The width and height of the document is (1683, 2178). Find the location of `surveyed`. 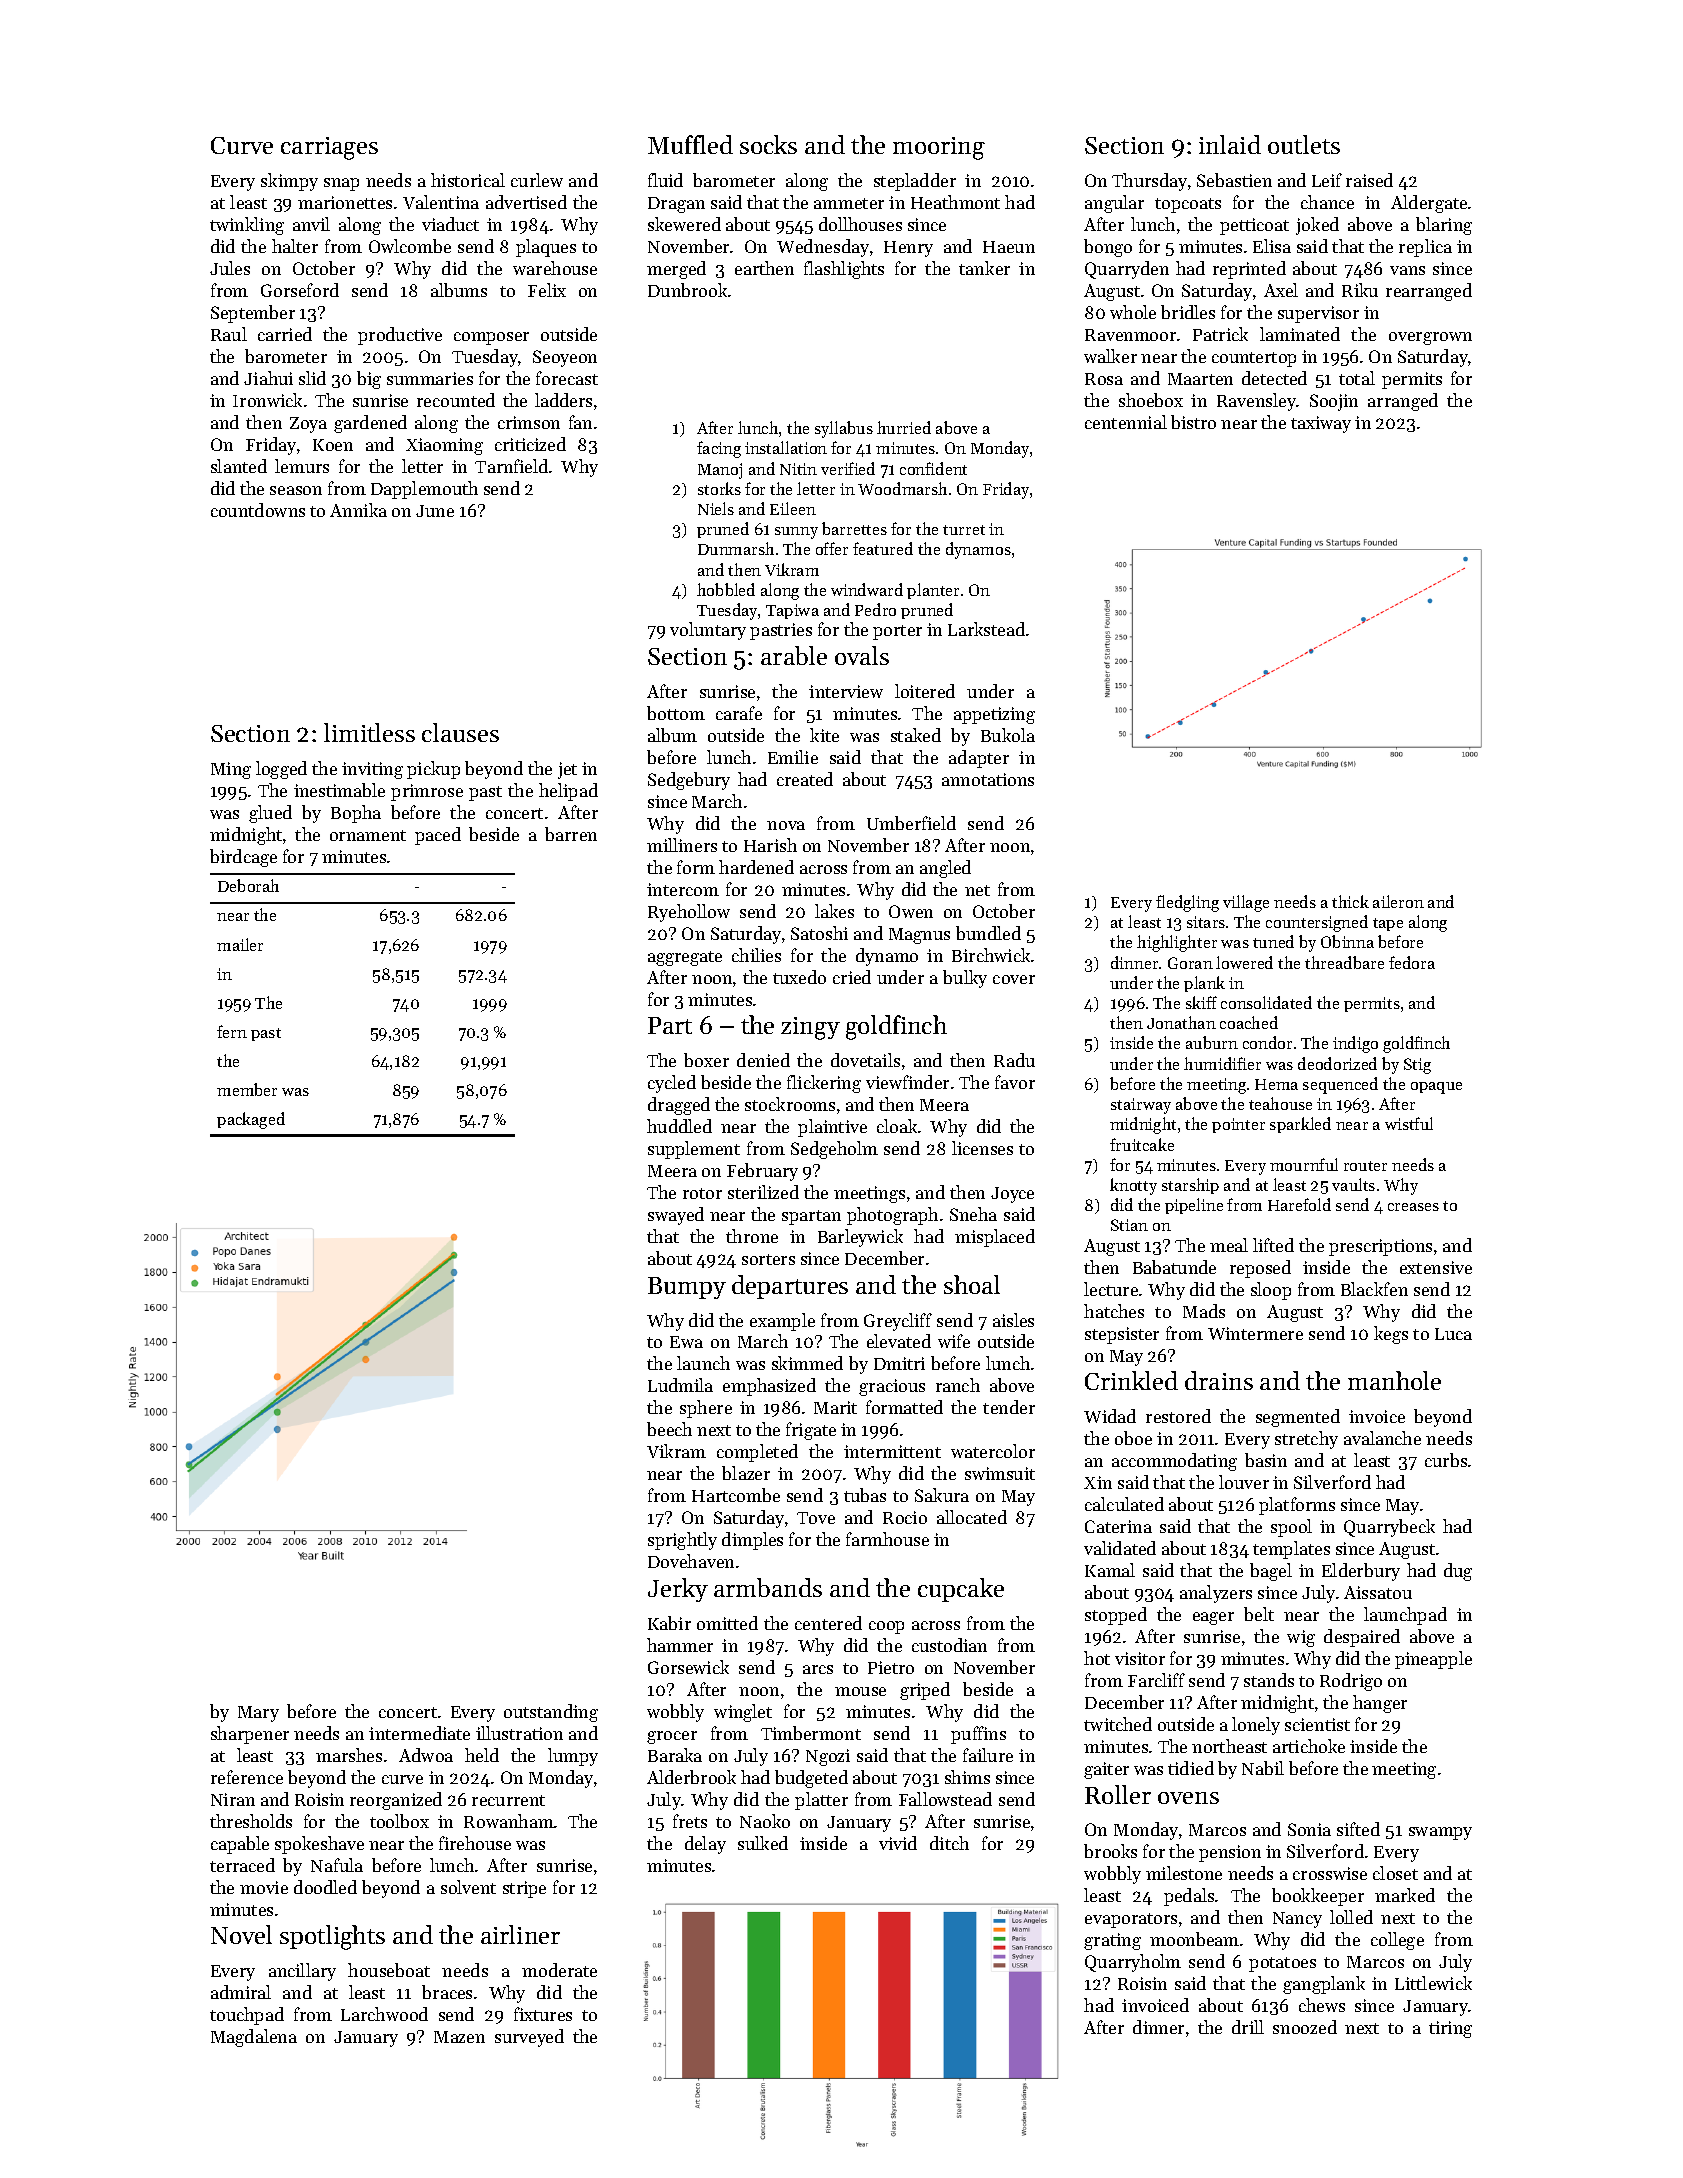

surveyed is located at coordinates (529, 2038).
